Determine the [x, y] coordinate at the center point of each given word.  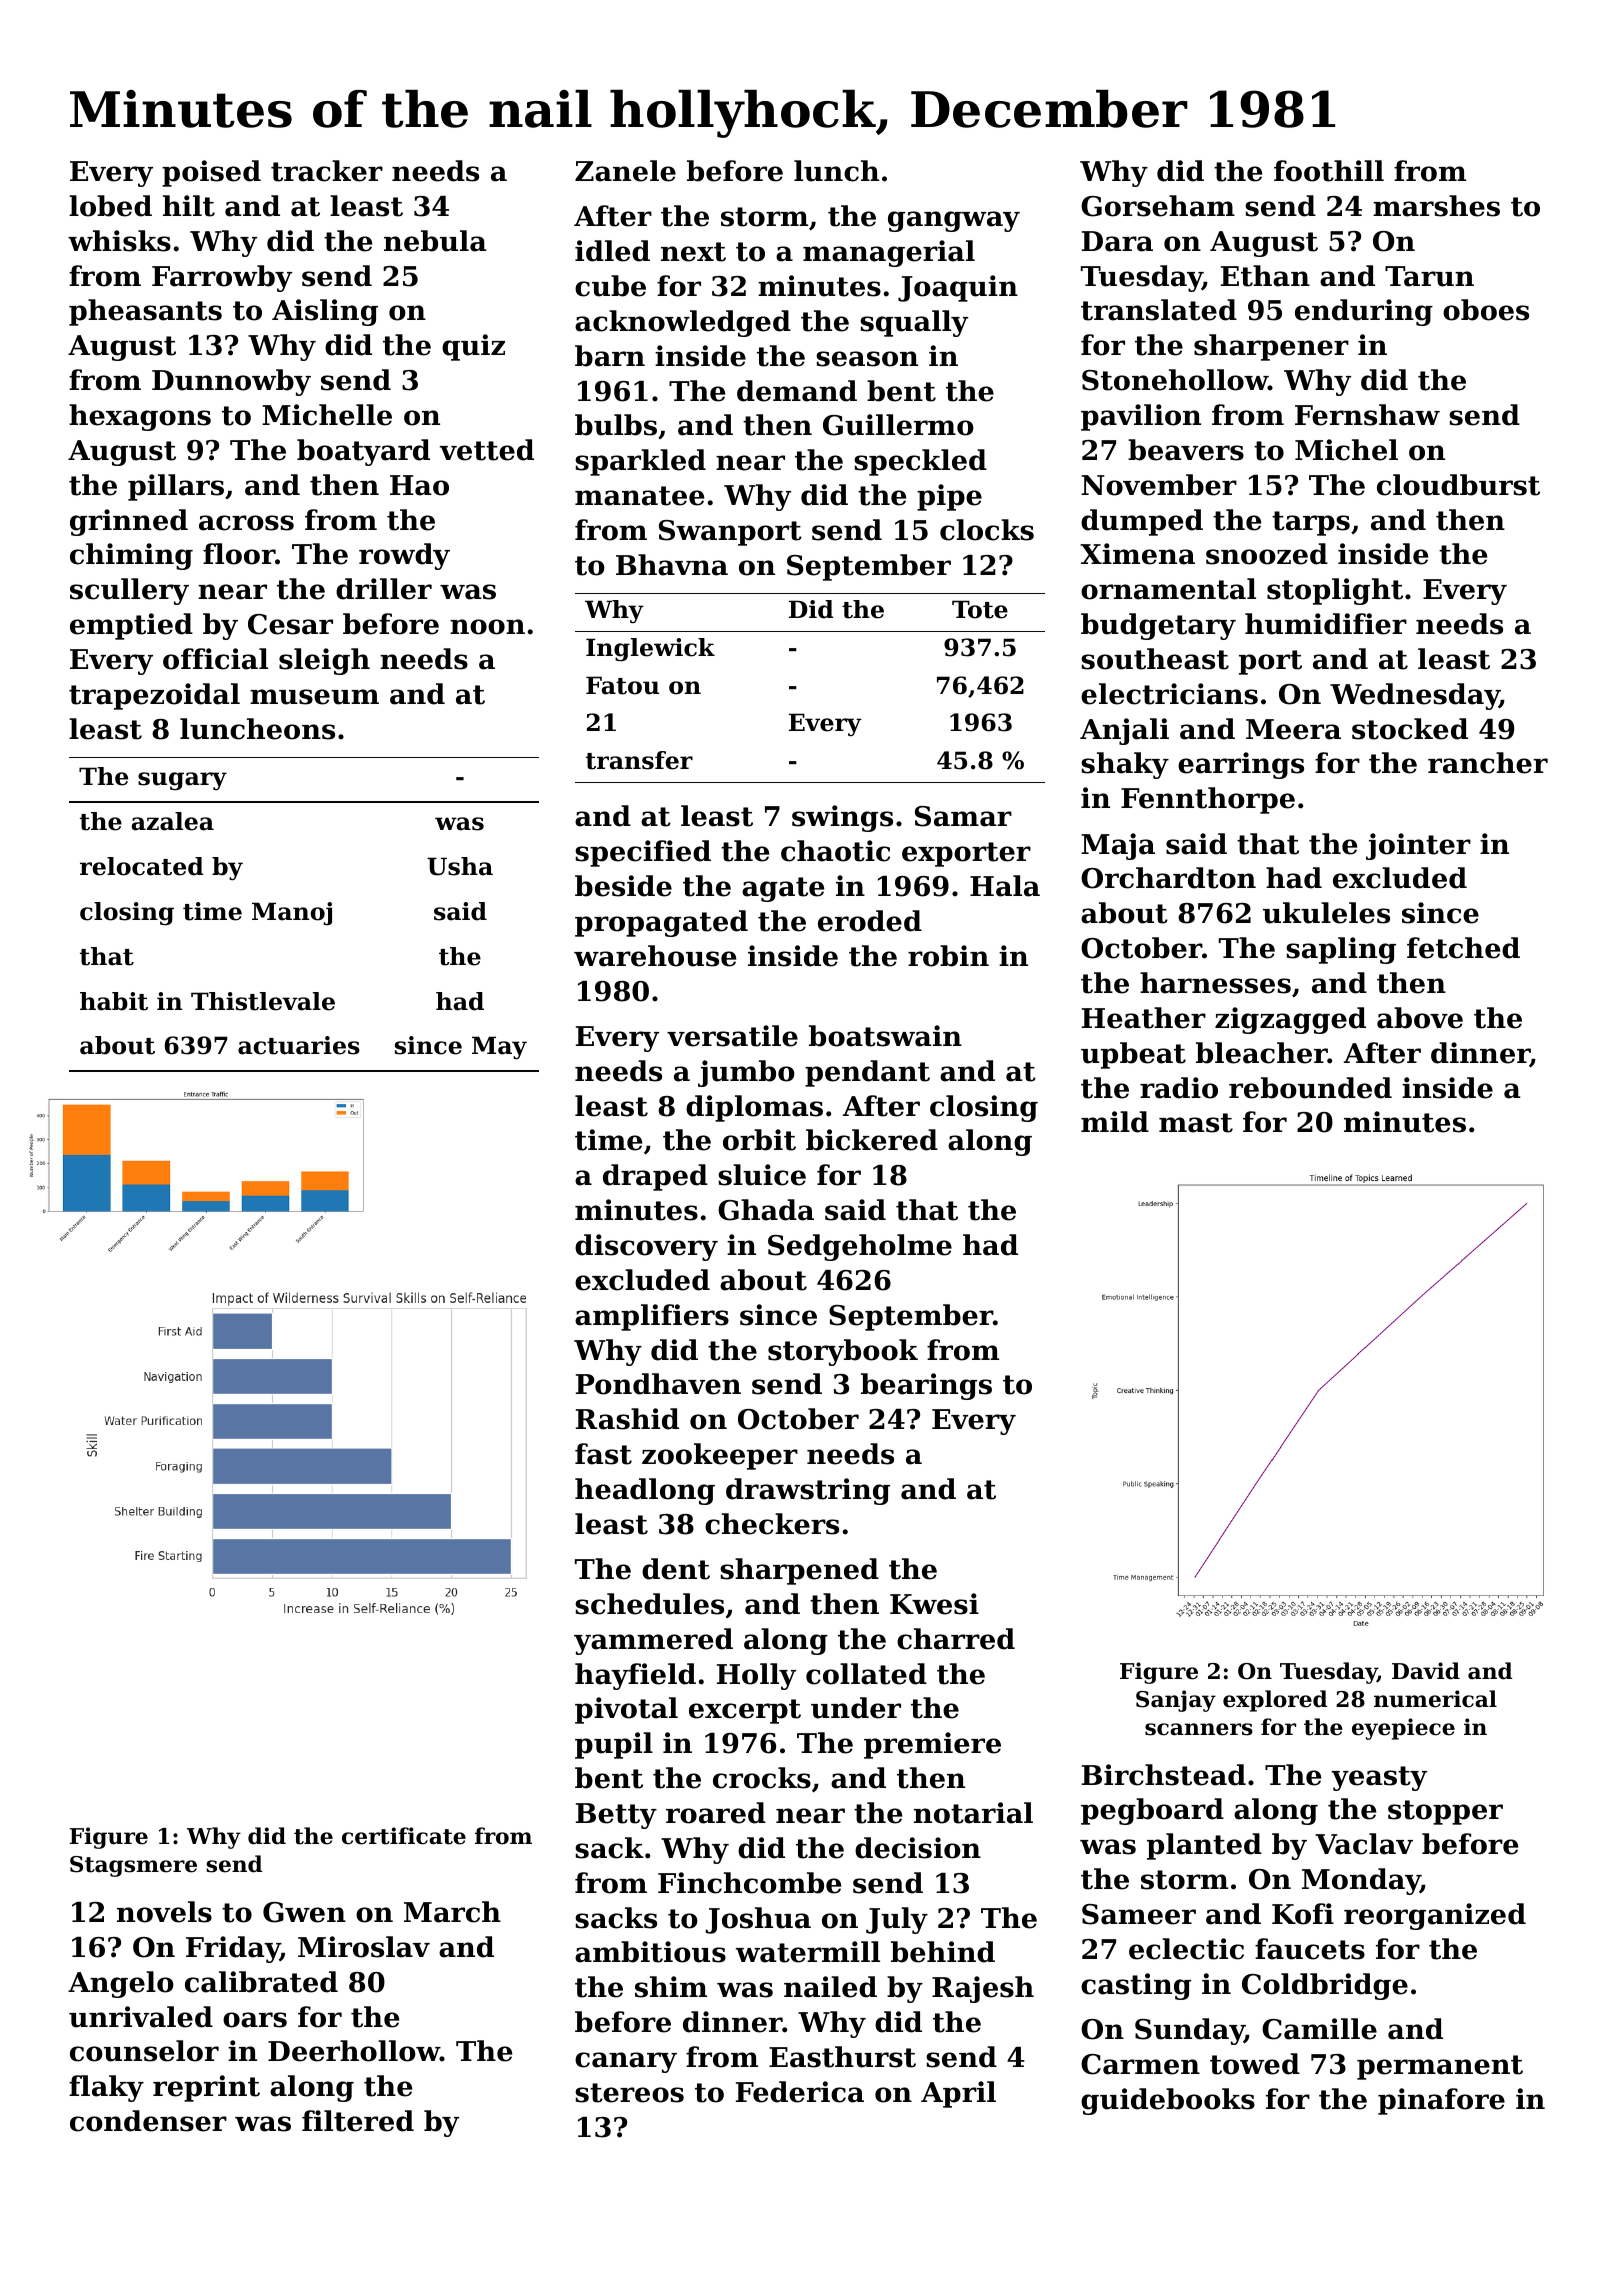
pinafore [1441, 2101]
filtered [358, 2121]
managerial [889, 253]
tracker [327, 171]
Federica [800, 2092]
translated [1159, 310]
